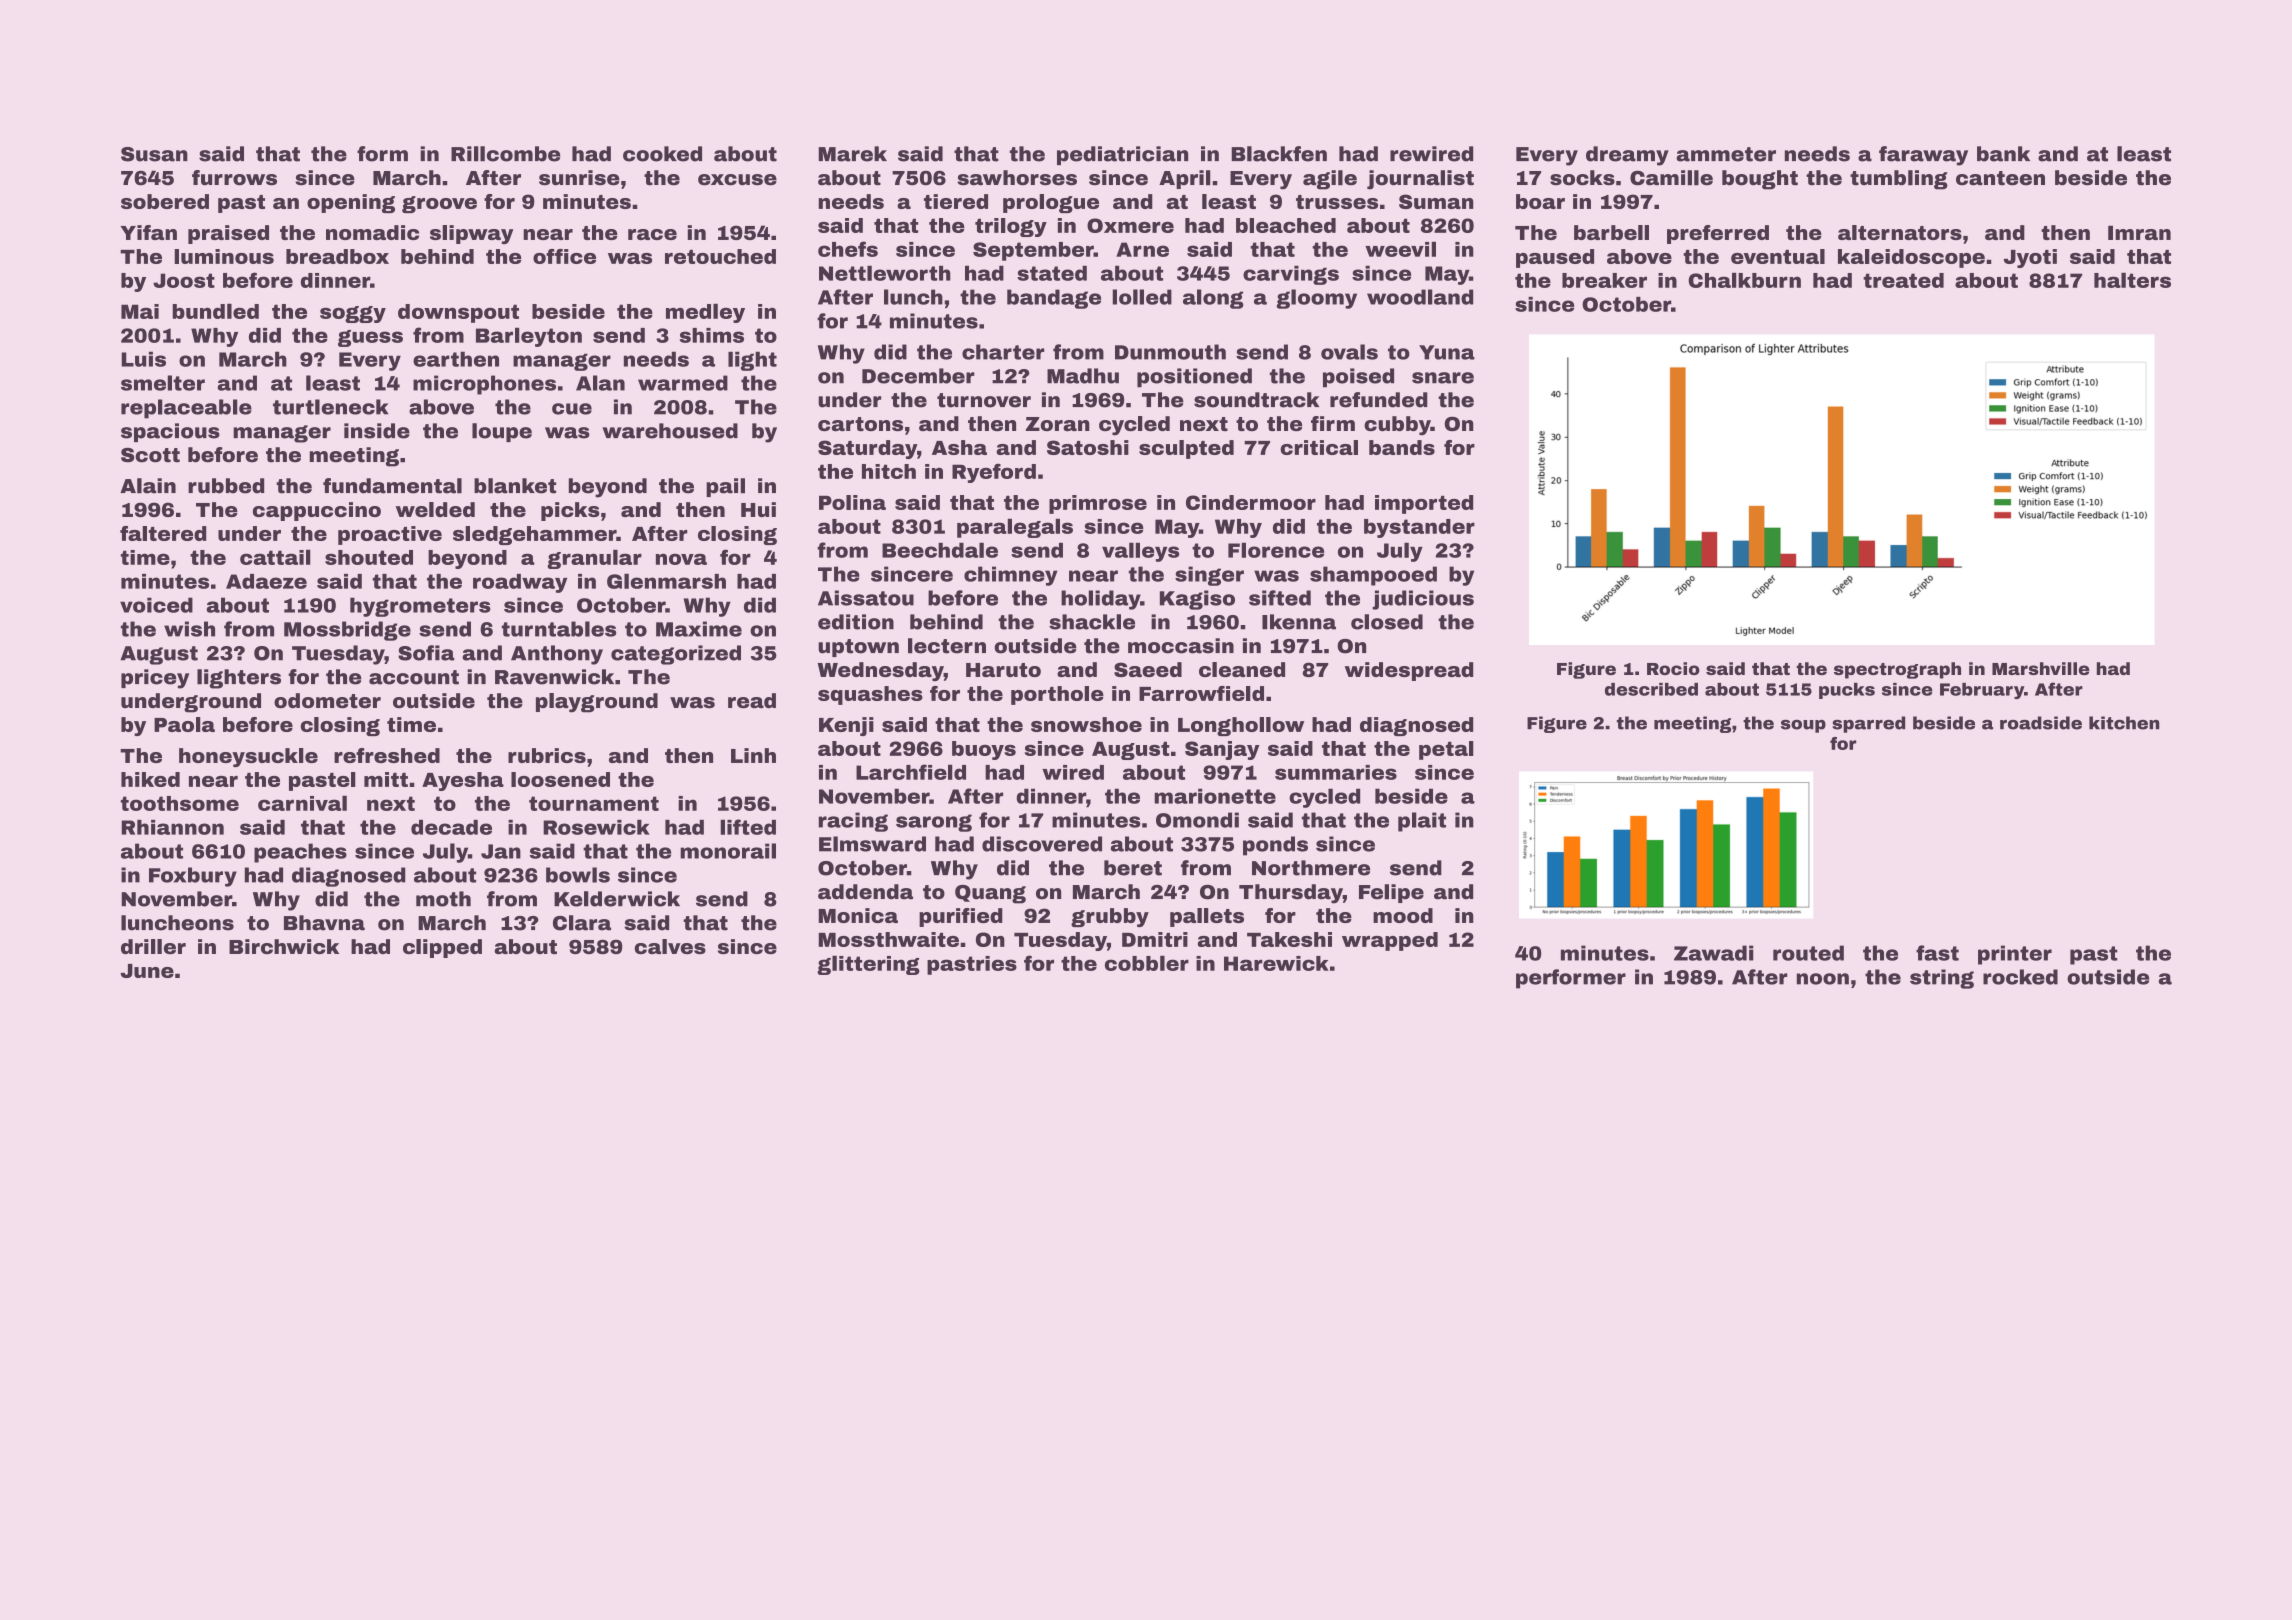 The image size is (2292, 1620). I want to click on Dunmouth, so click(1170, 352).
